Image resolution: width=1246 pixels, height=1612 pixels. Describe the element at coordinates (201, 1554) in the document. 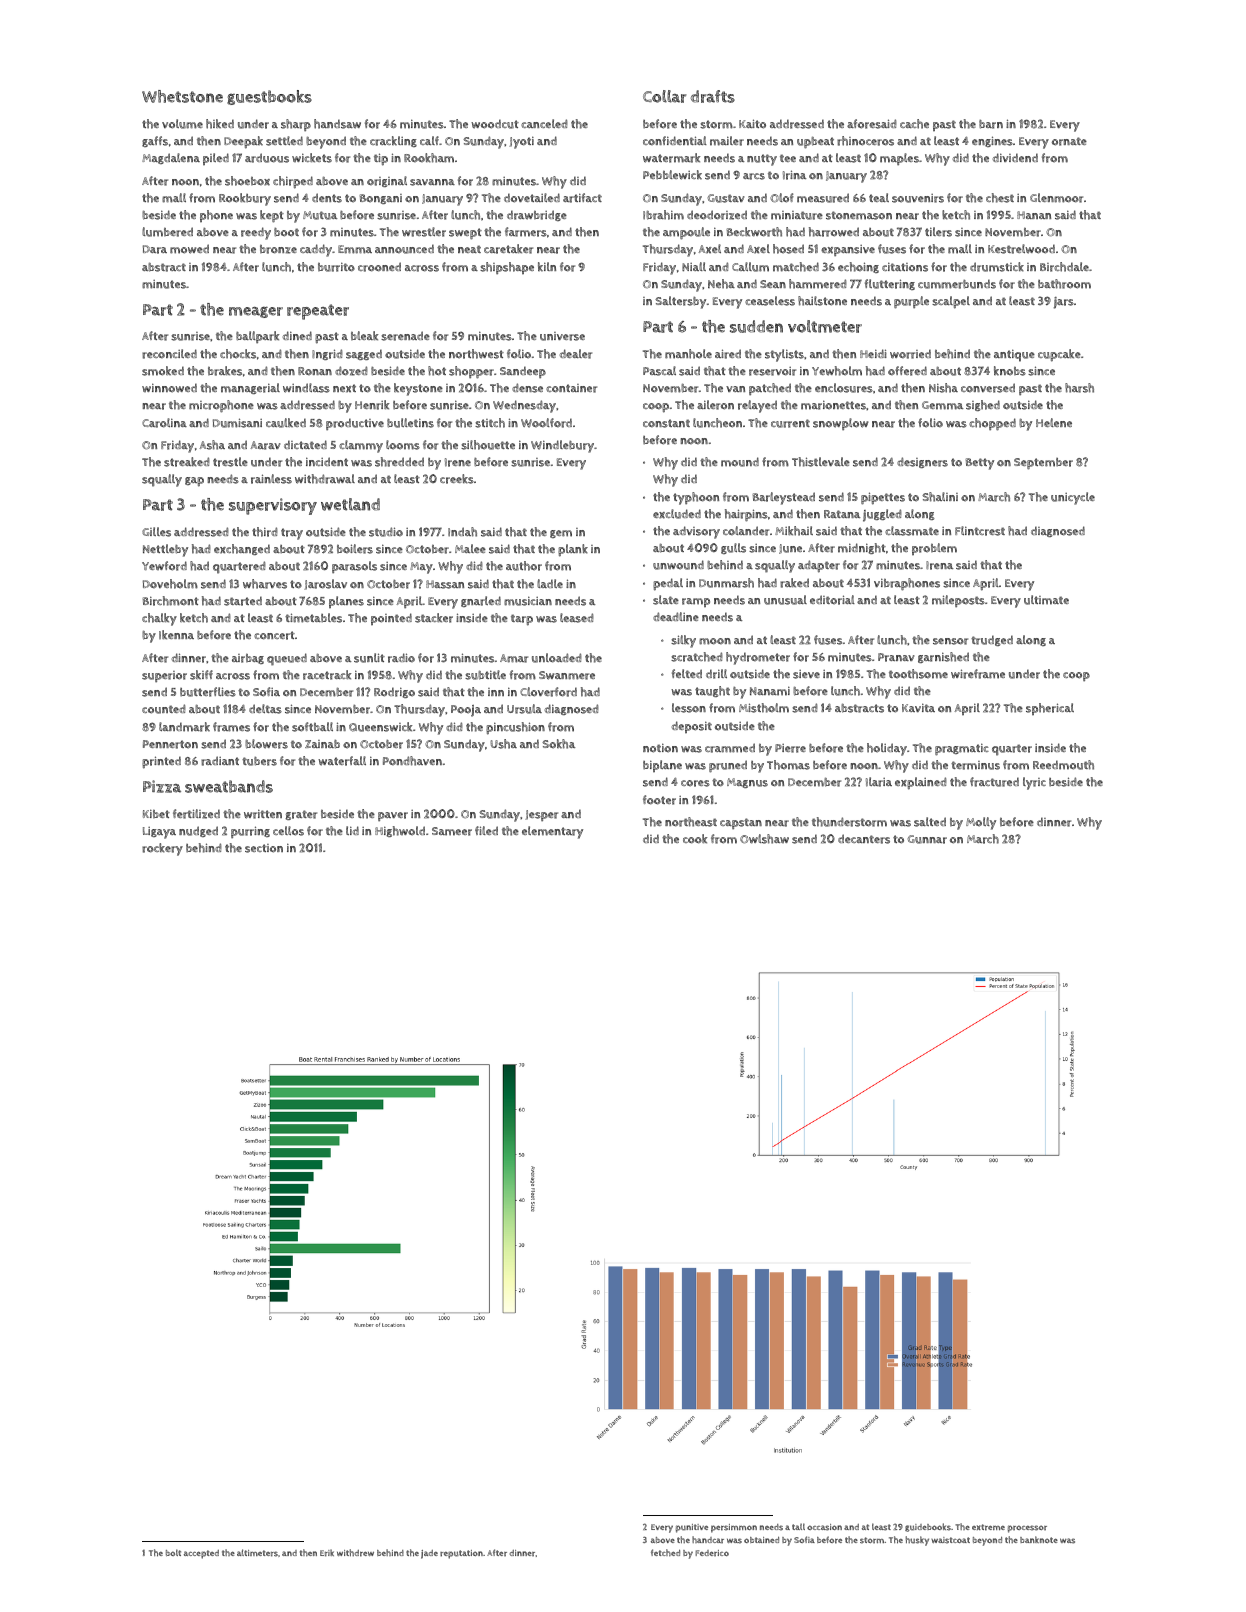

I see `accepted` at that location.
